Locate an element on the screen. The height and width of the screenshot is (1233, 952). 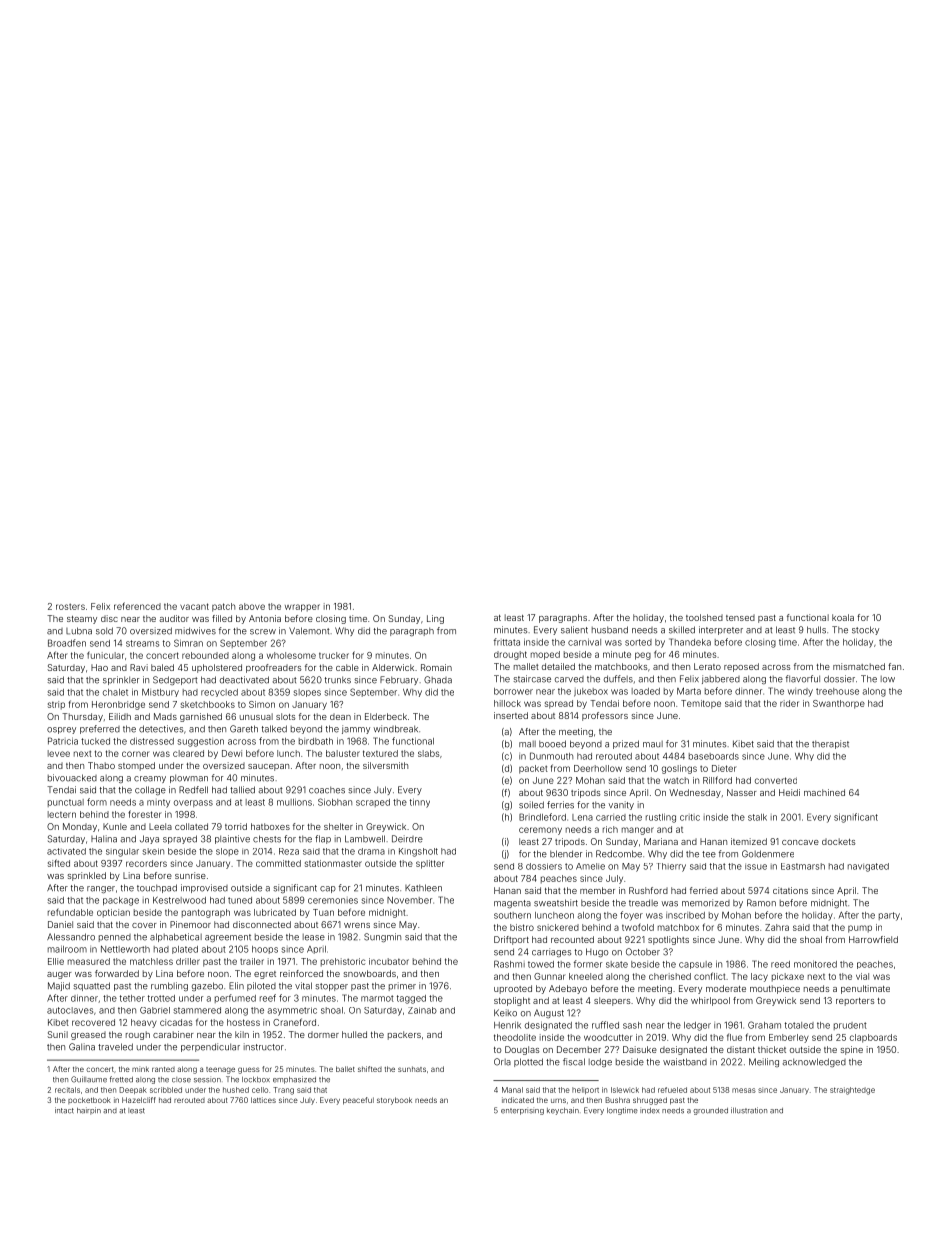
fan is located at coordinates (894, 666).
